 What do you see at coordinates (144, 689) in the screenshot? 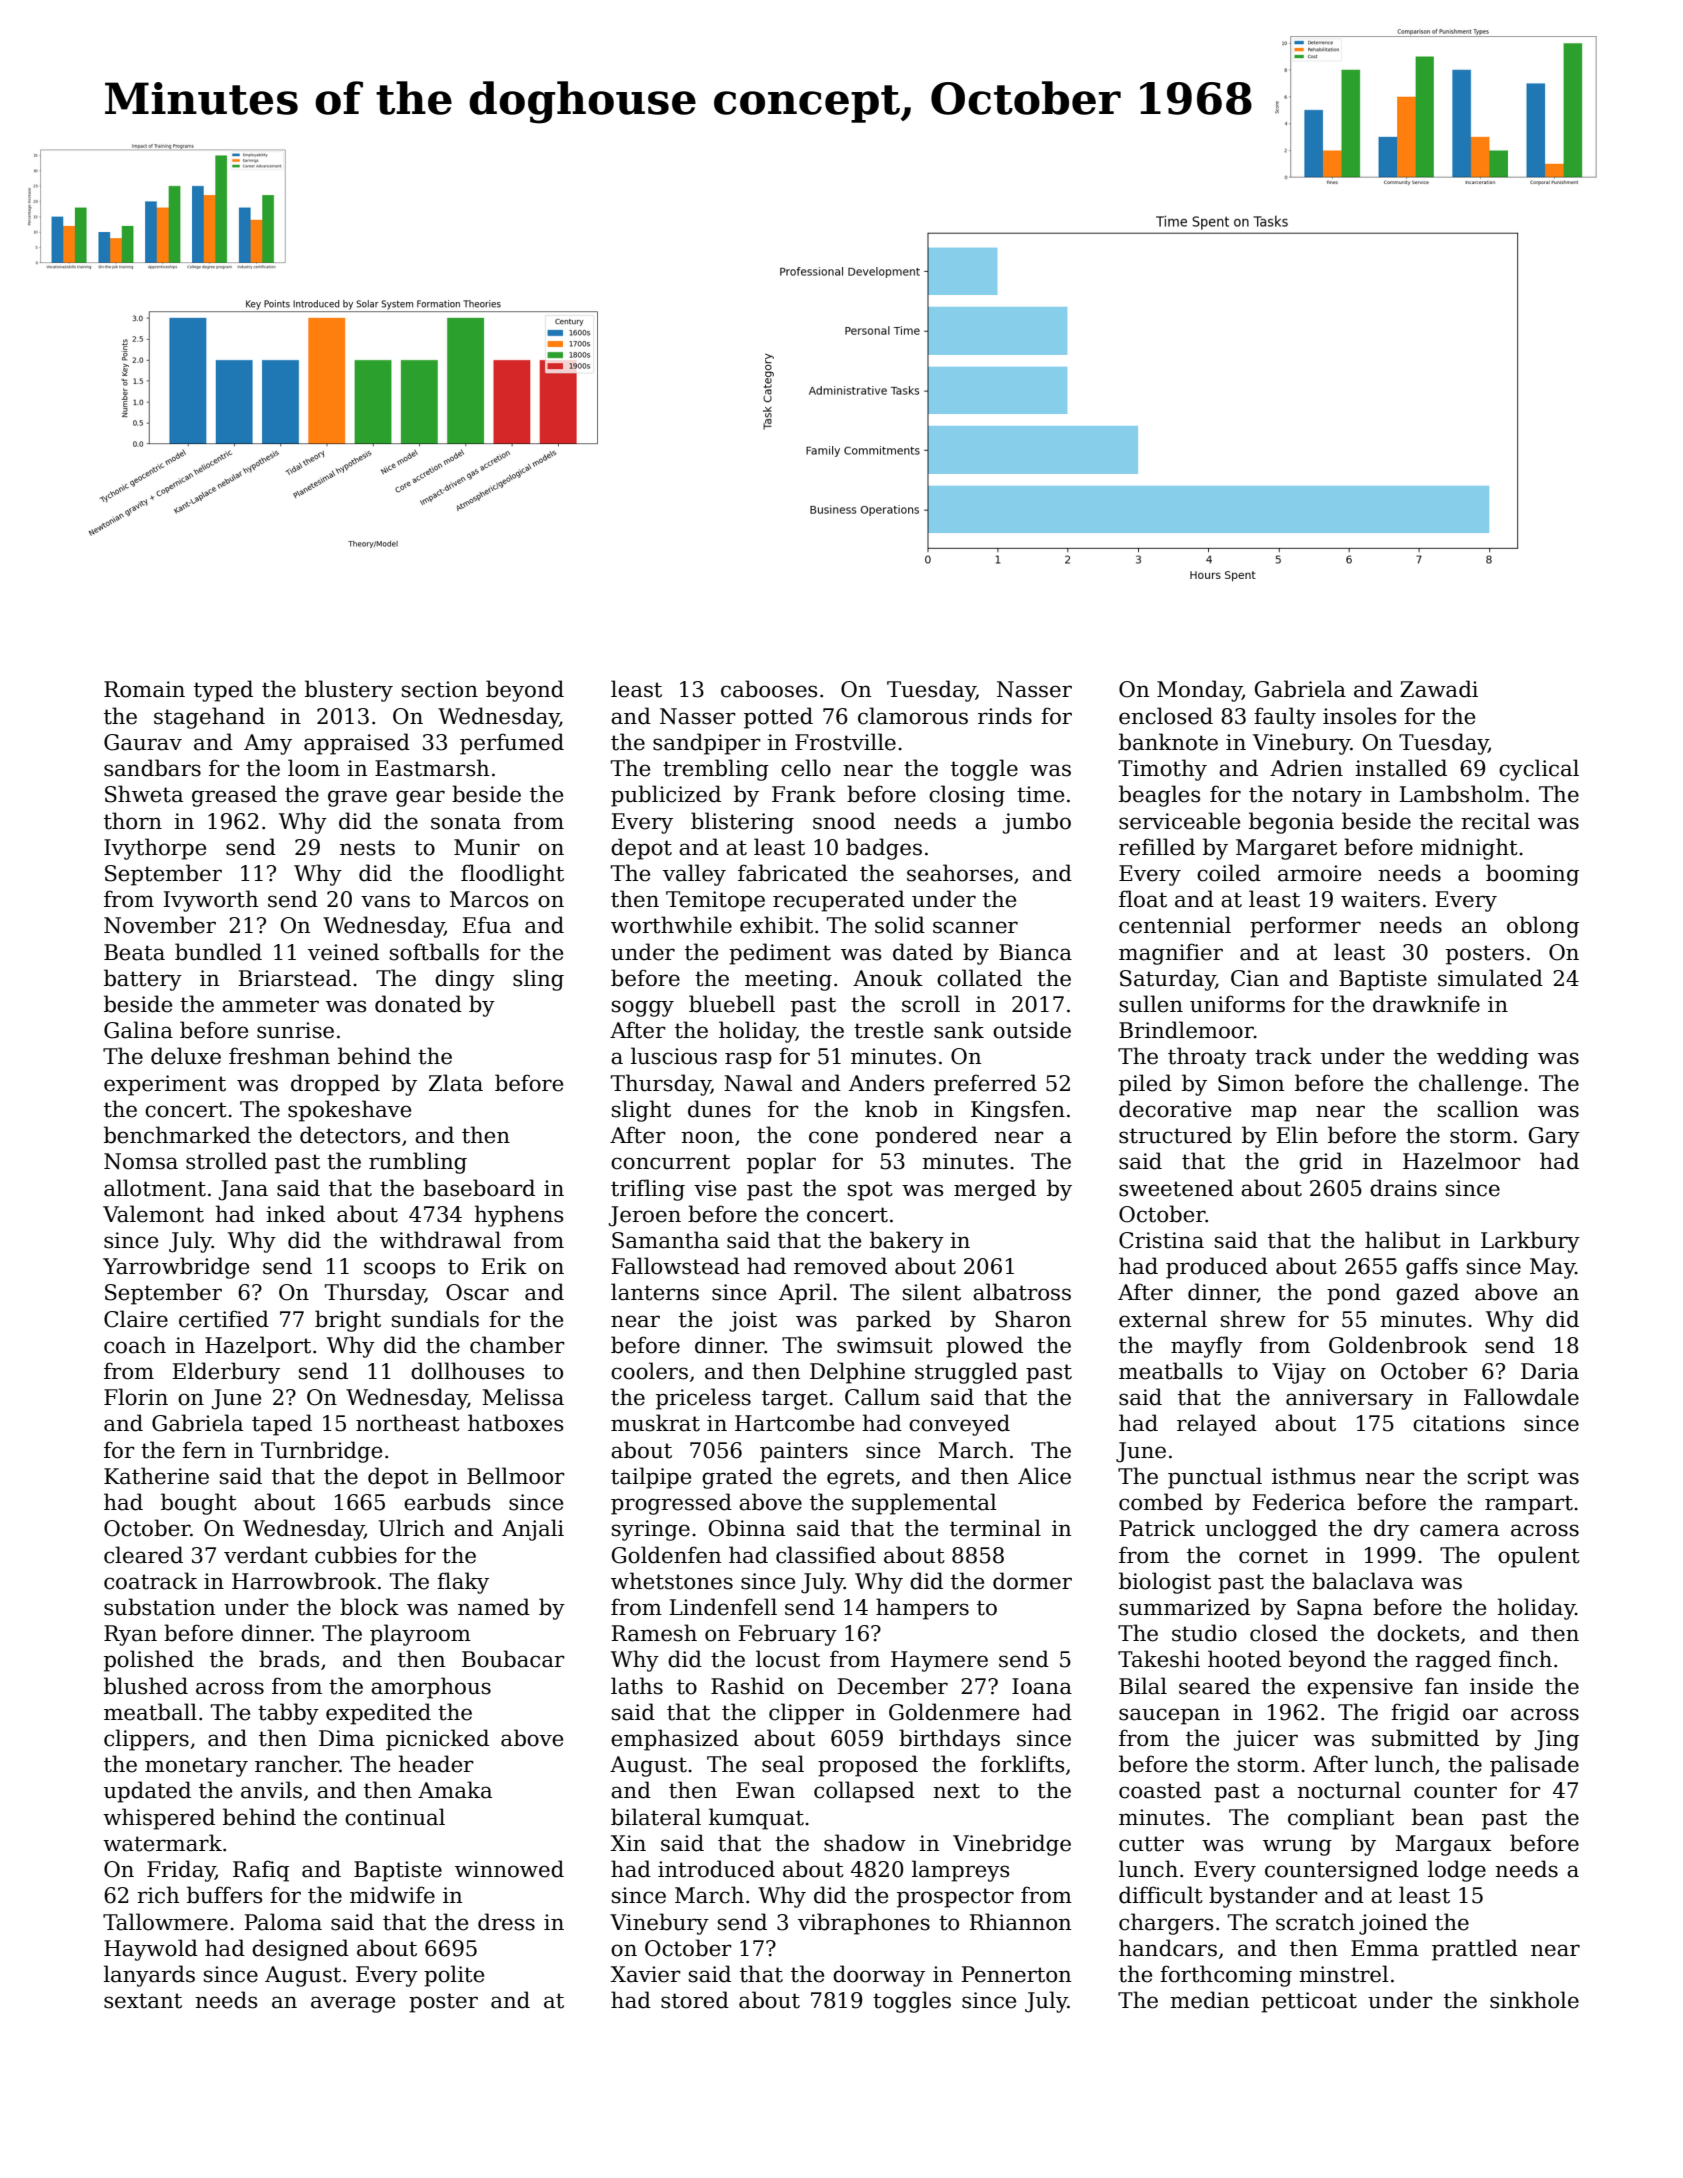
I see `Romain` at bounding box center [144, 689].
